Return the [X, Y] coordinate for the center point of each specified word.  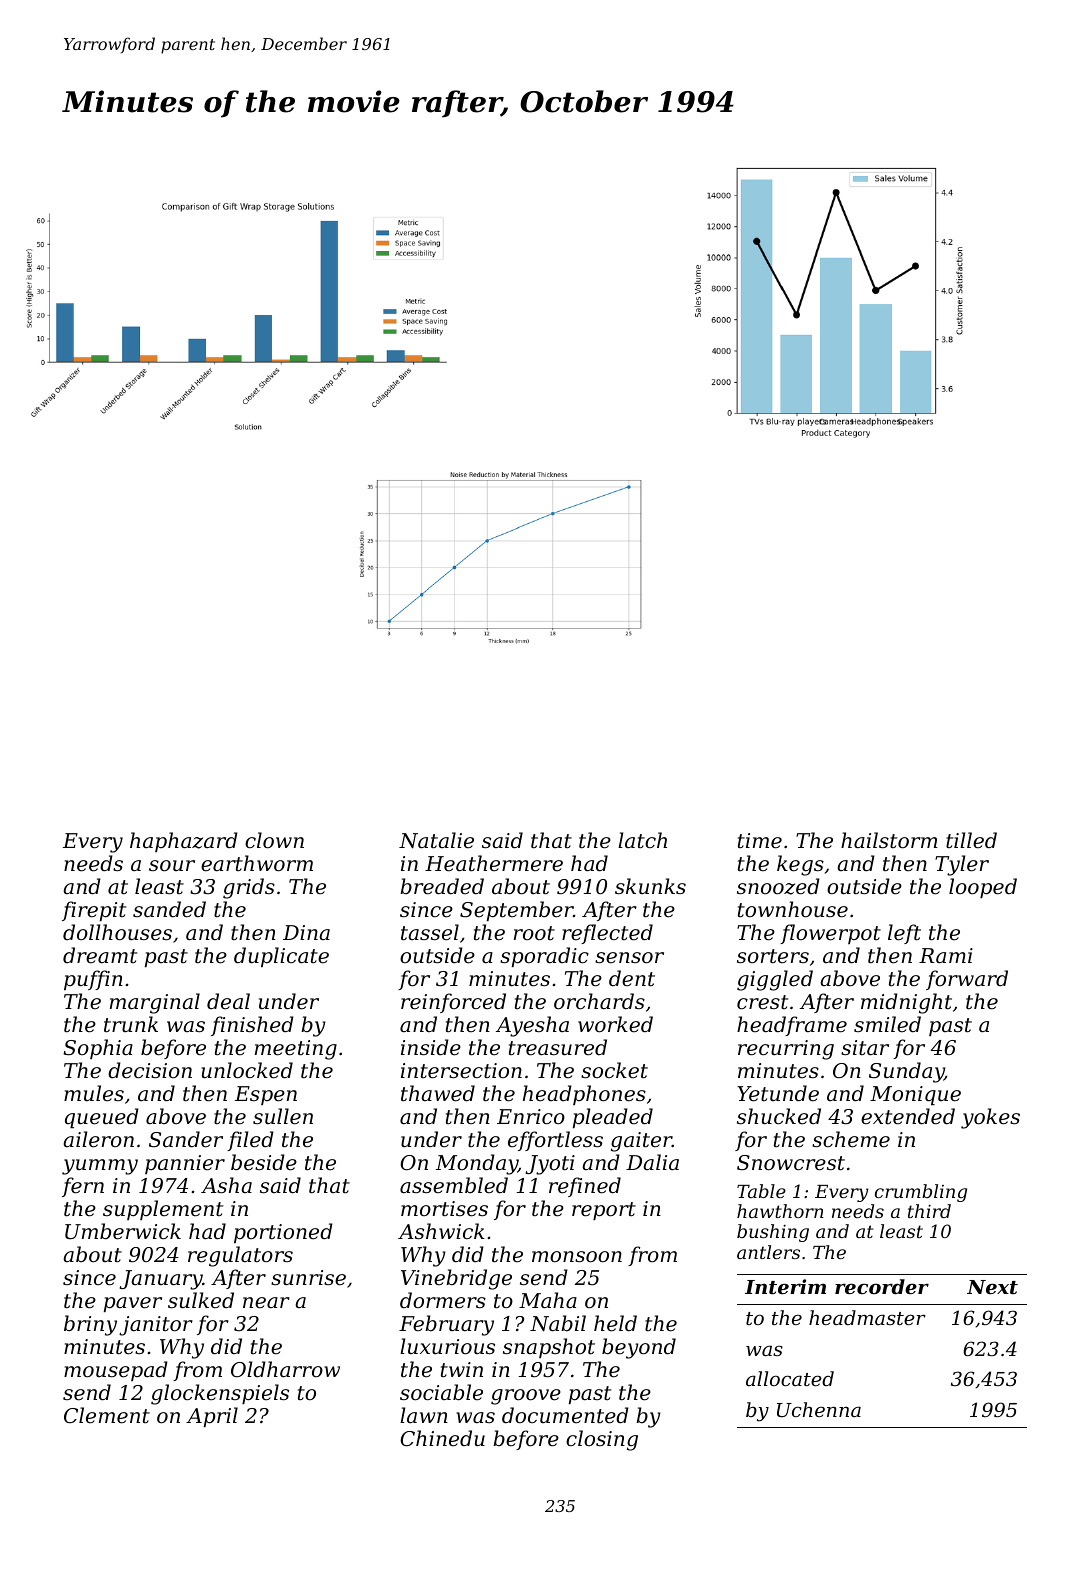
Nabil [558, 1323]
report [604, 1211]
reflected [607, 934]
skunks [650, 886]
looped [983, 888]
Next [992, 1287]
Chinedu [442, 1438]
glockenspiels [220, 1394]
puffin [93, 980]
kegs [800, 865]
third [929, 1211]
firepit [94, 911]
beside [264, 1162]
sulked [201, 1300]
